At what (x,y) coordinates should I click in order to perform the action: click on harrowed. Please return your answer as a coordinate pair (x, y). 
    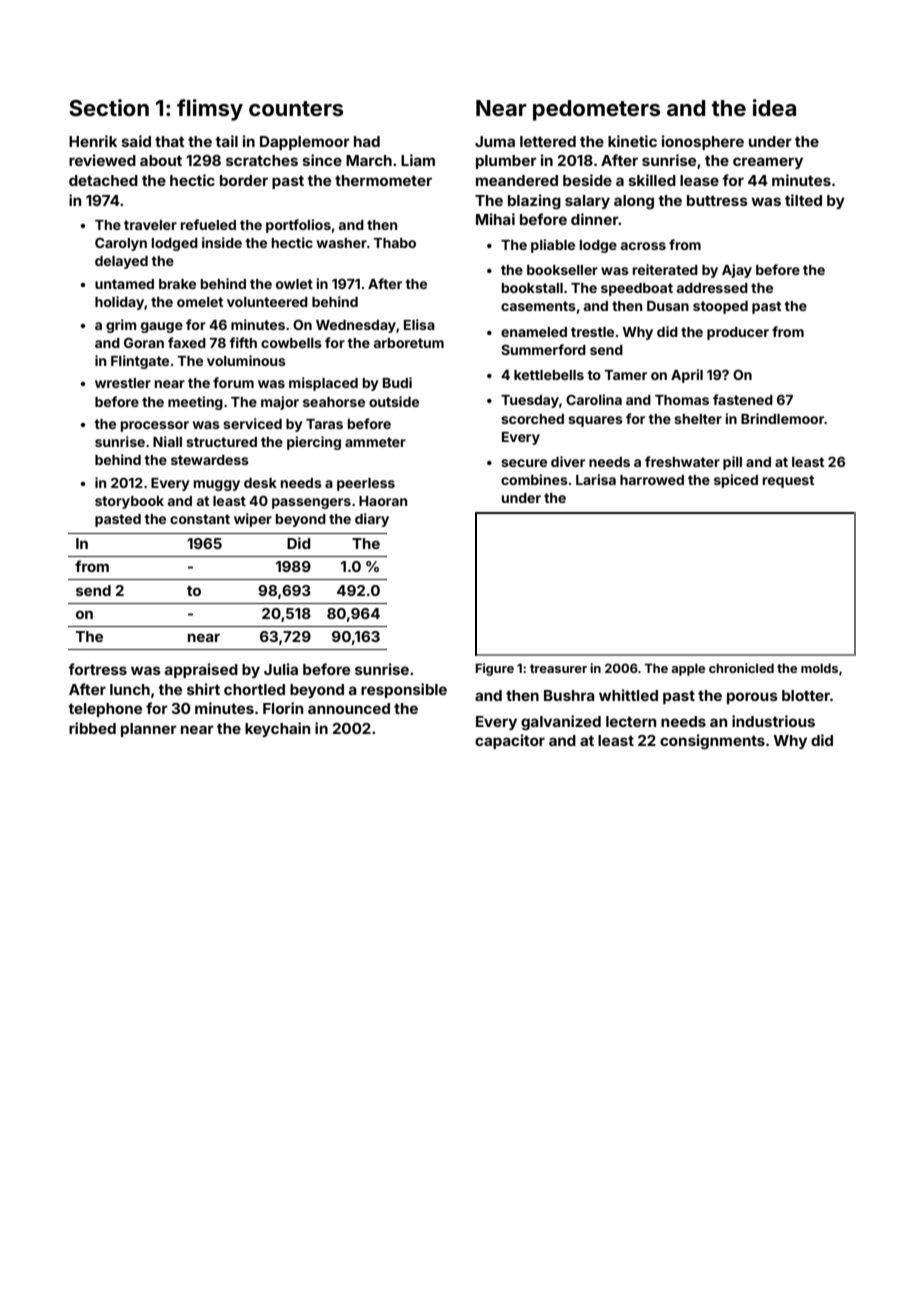
    Looking at the image, I should click on (652, 480).
